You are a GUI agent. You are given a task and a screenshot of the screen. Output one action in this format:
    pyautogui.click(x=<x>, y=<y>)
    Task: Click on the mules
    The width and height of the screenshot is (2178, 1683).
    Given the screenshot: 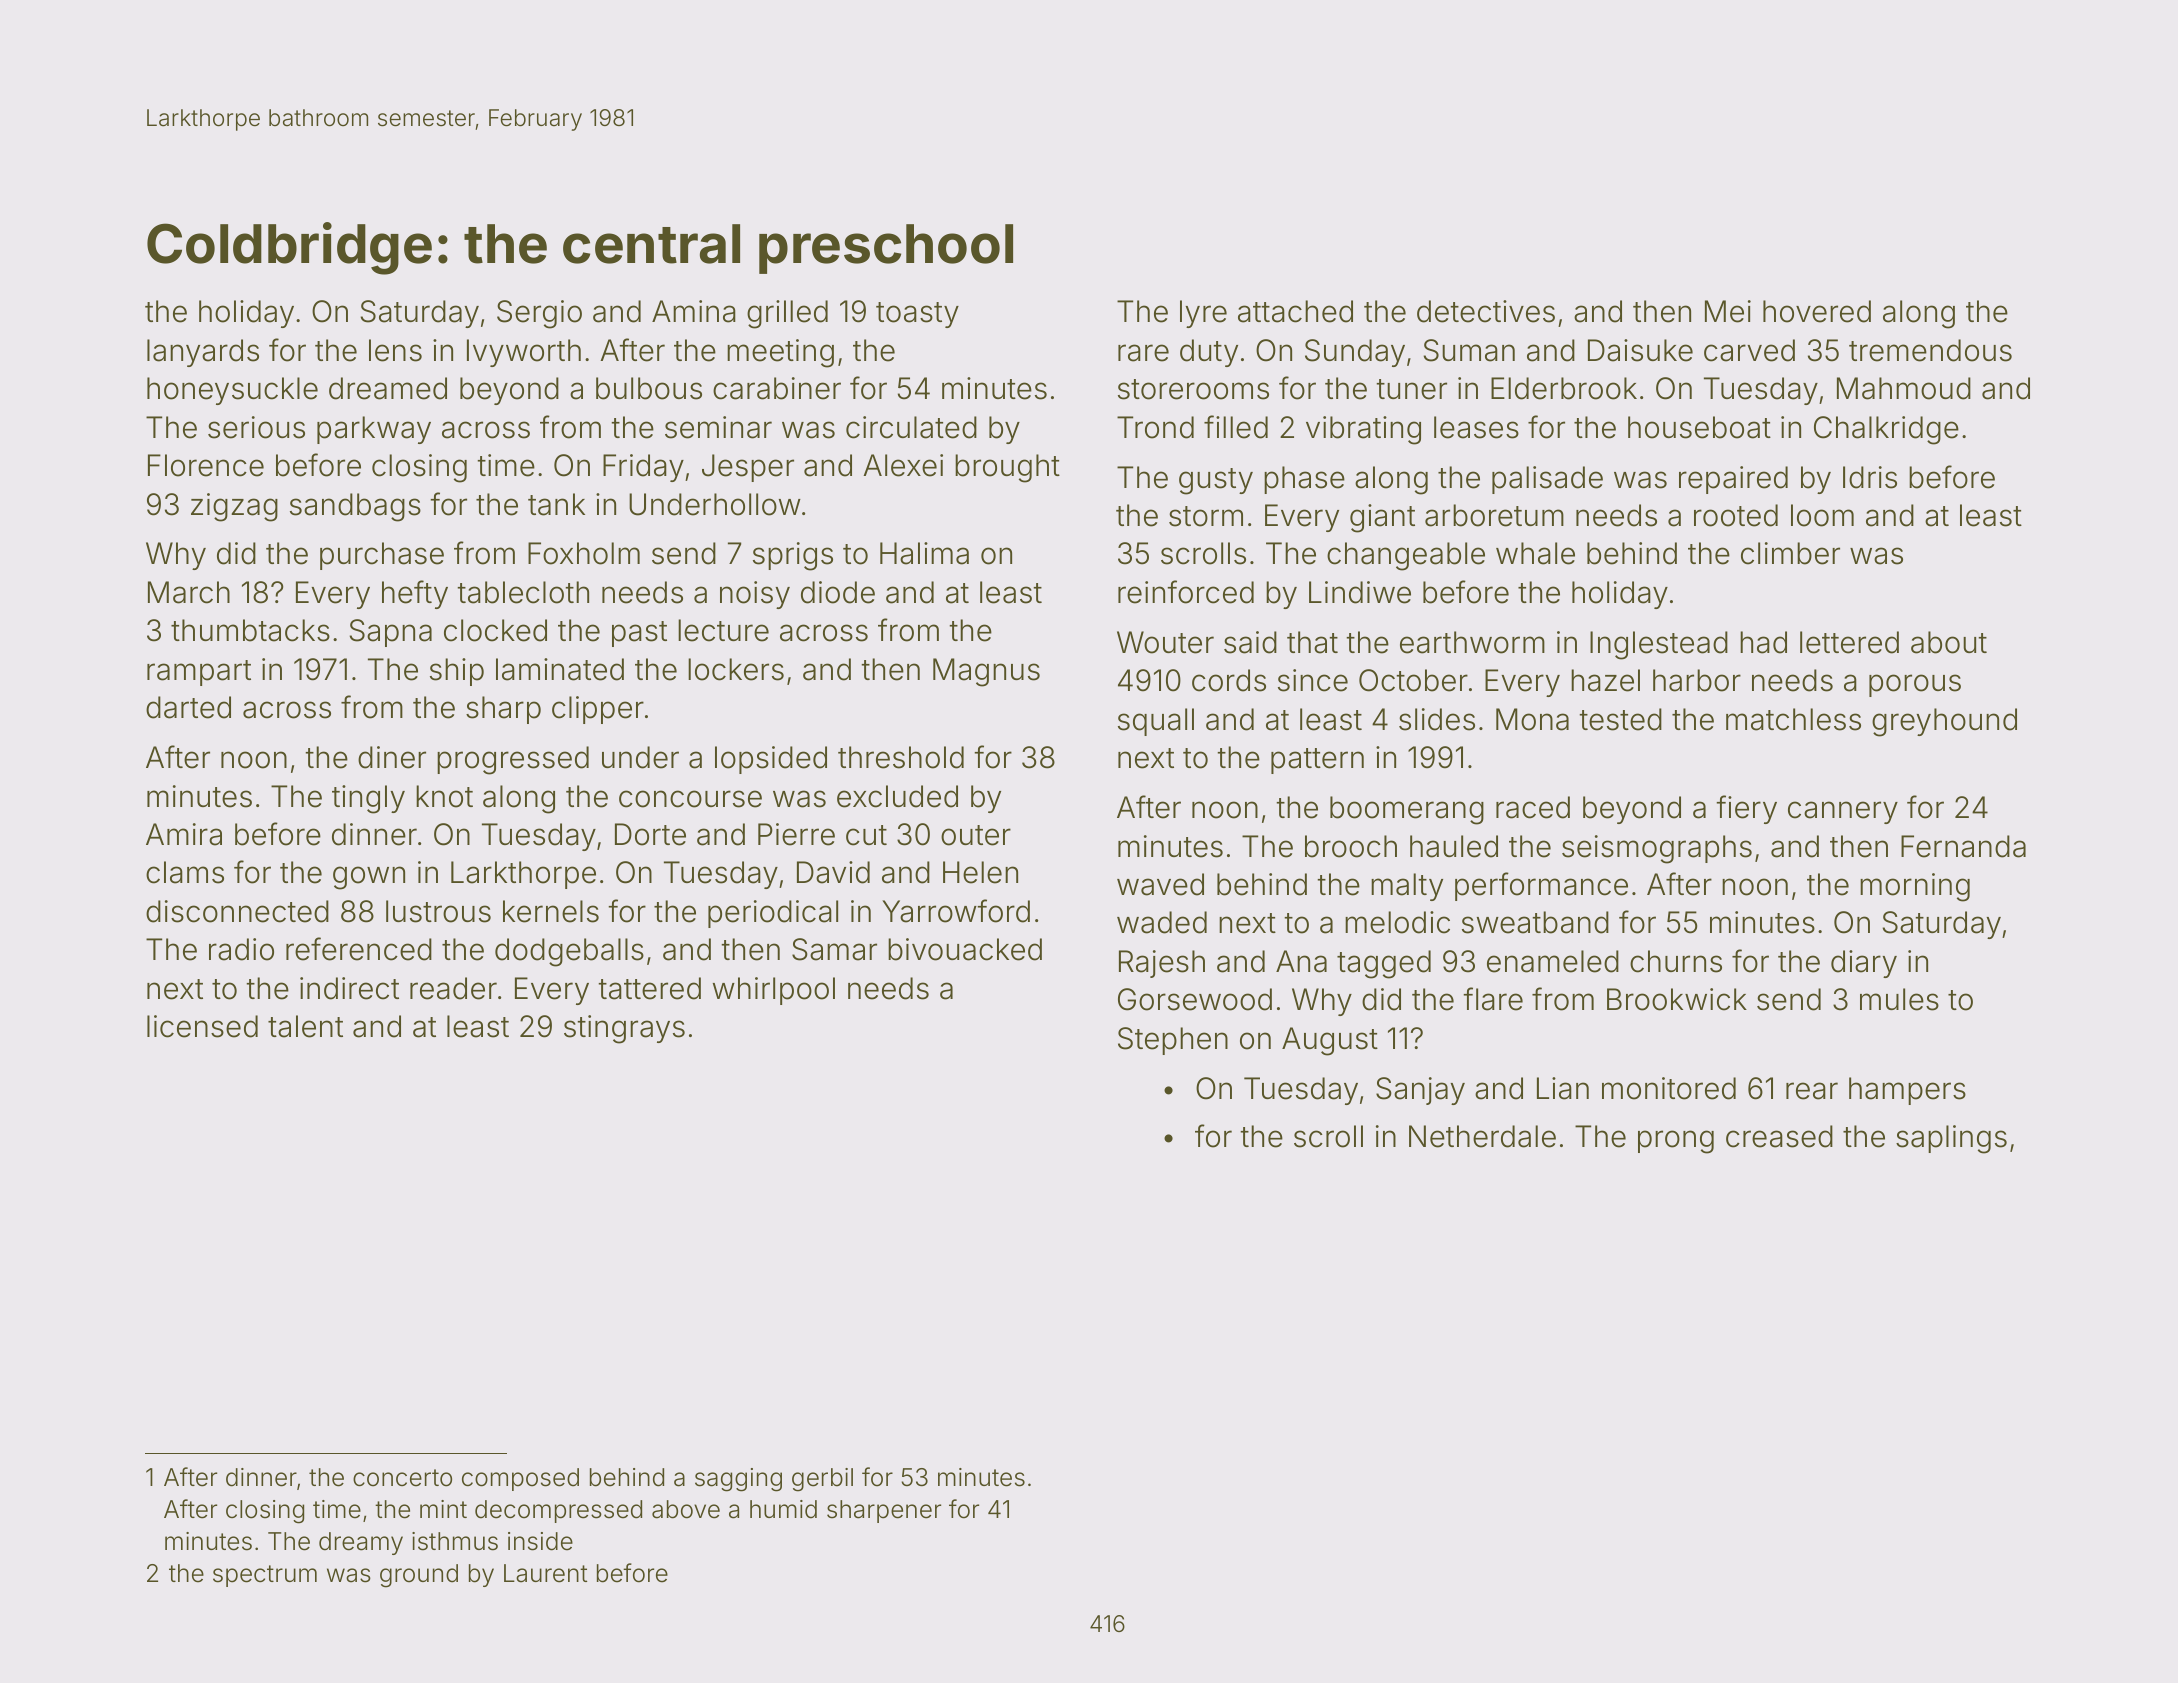 What is the action you would take?
    pyautogui.click(x=1899, y=999)
